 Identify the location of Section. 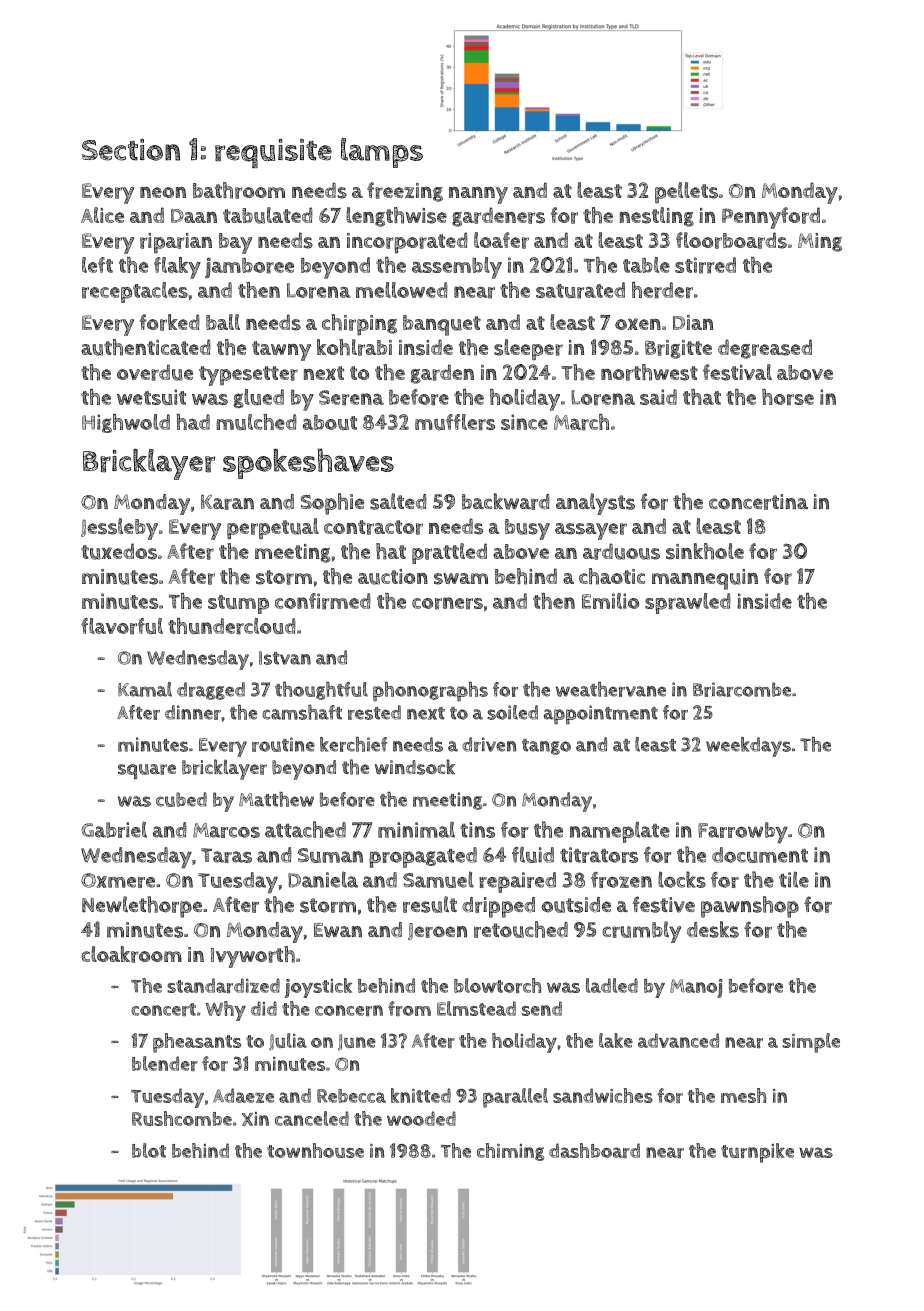
(131, 150).
